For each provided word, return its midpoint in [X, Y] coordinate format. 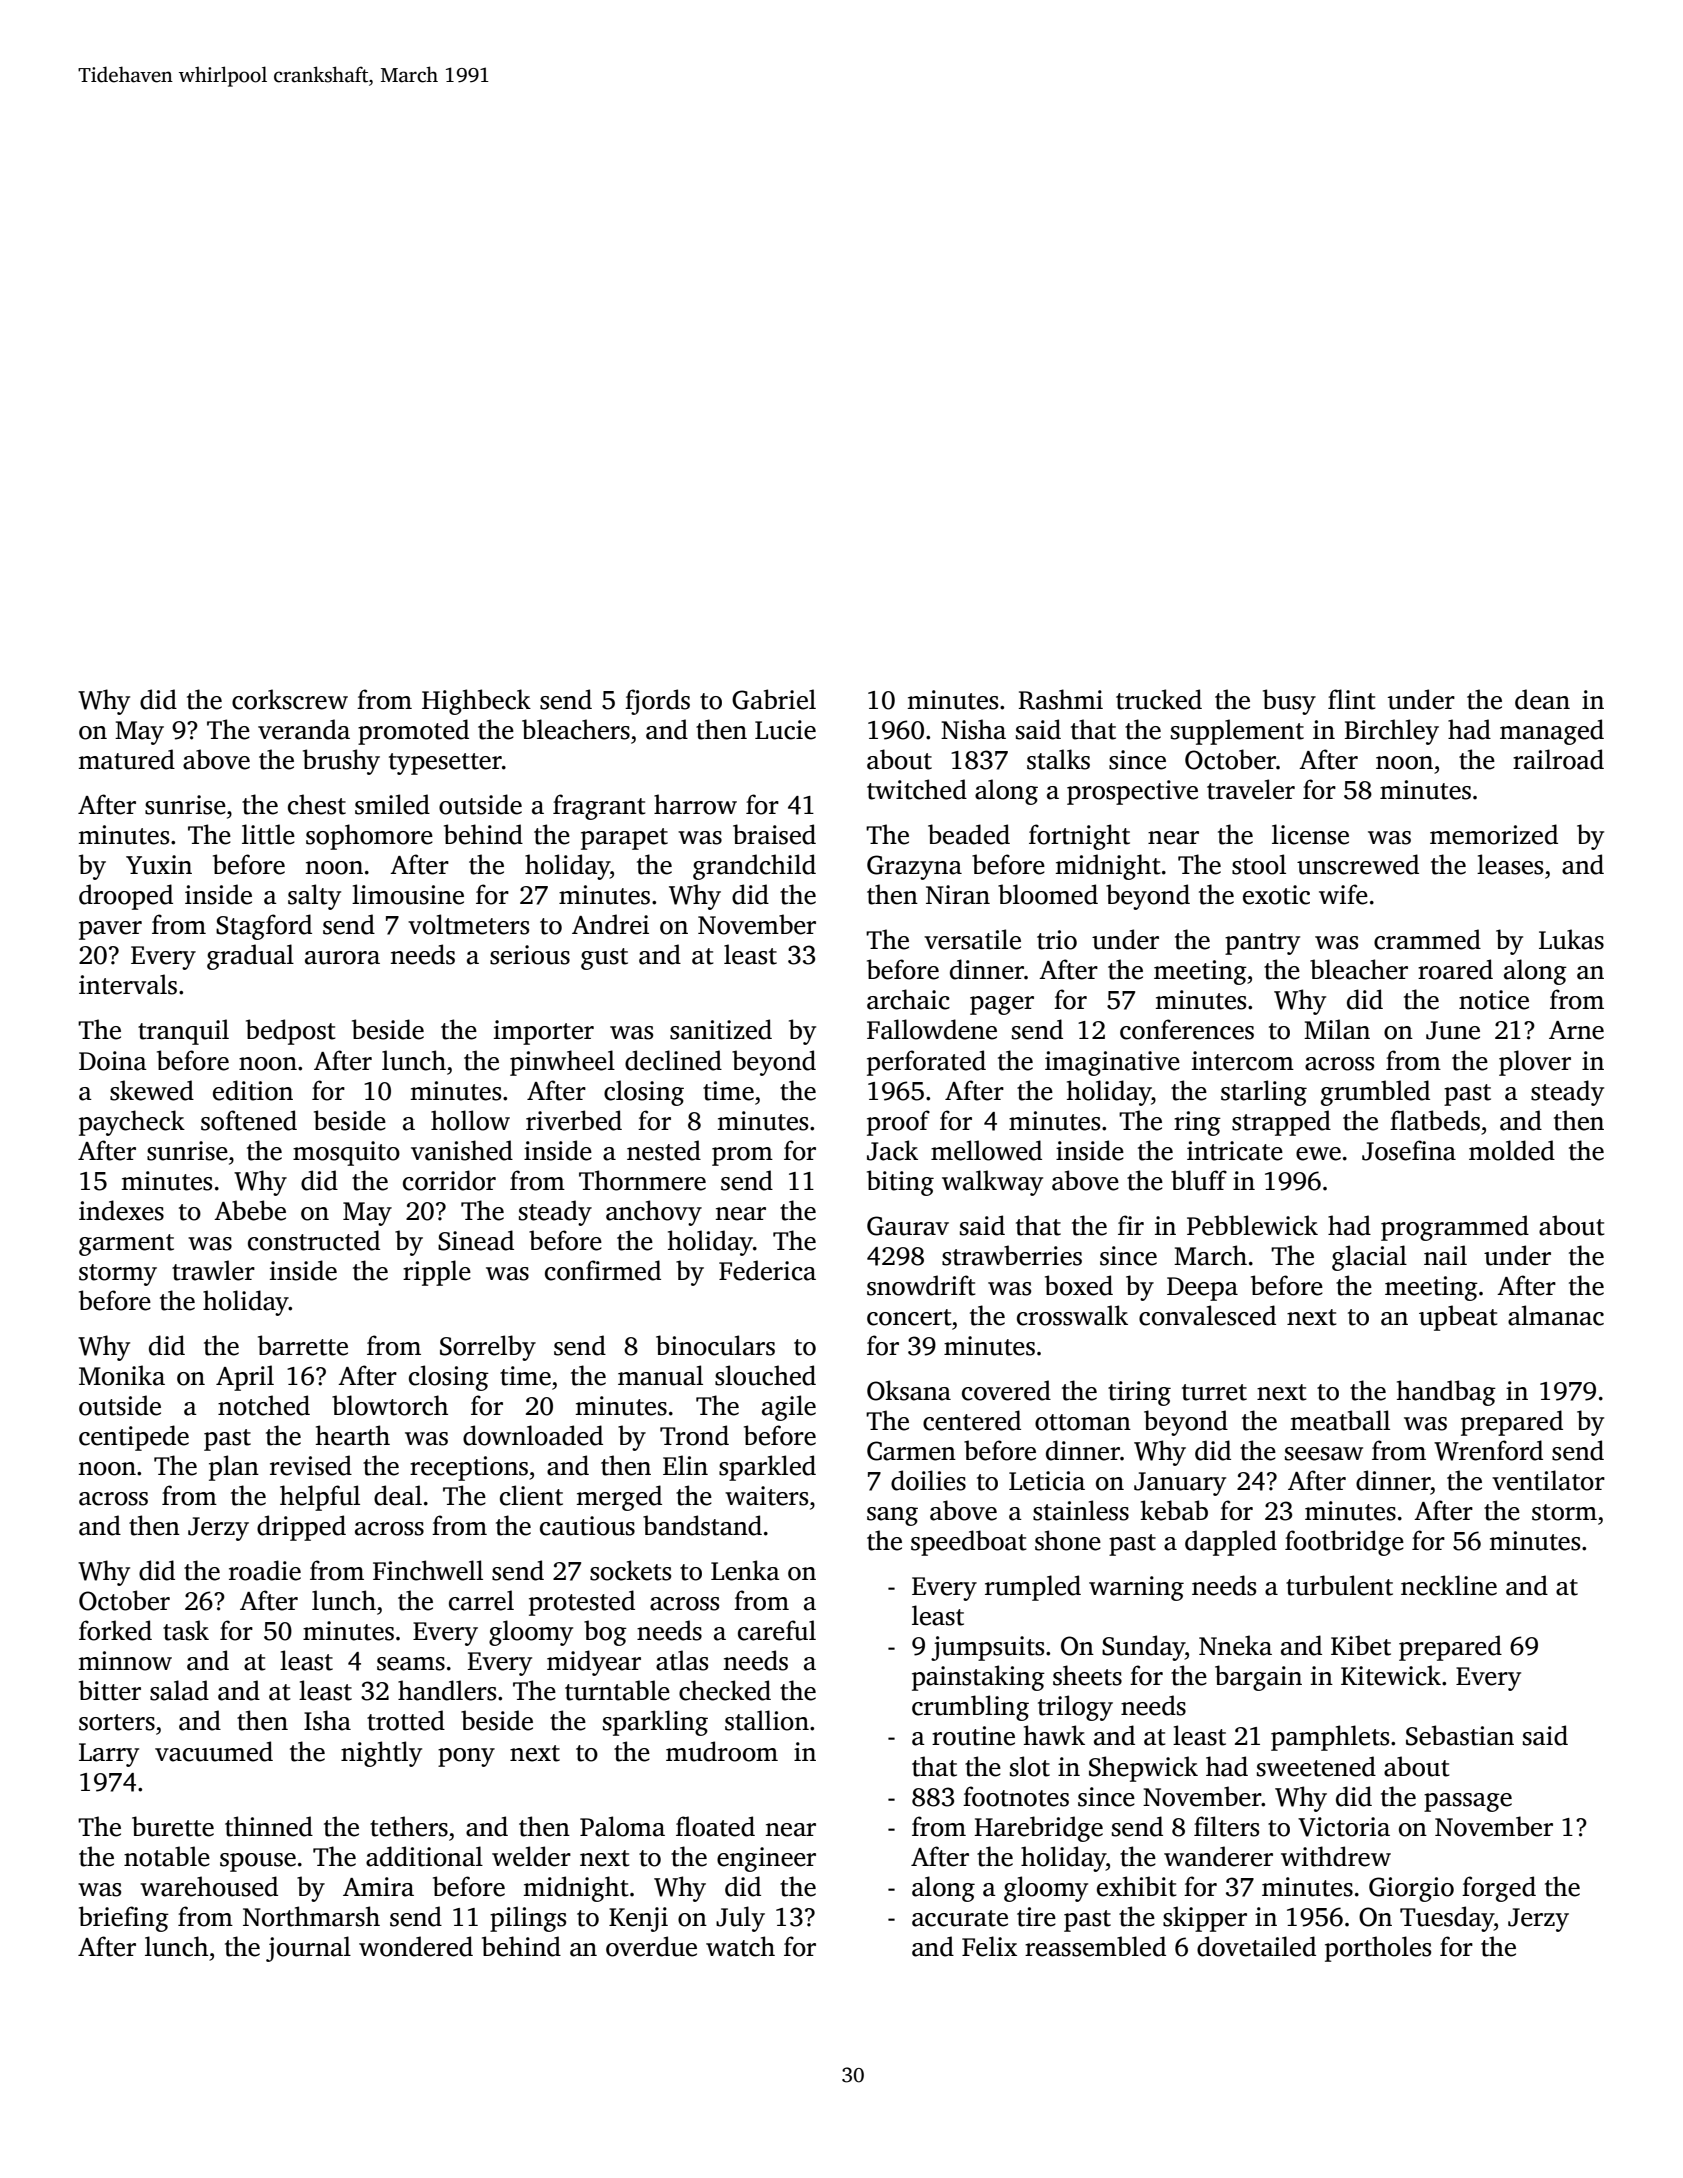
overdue [651, 1946]
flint [1352, 699]
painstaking [978, 1678]
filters [1226, 1826]
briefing [124, 1919]
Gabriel [774, 699]
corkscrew [290, 699]
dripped [301, 1528]
